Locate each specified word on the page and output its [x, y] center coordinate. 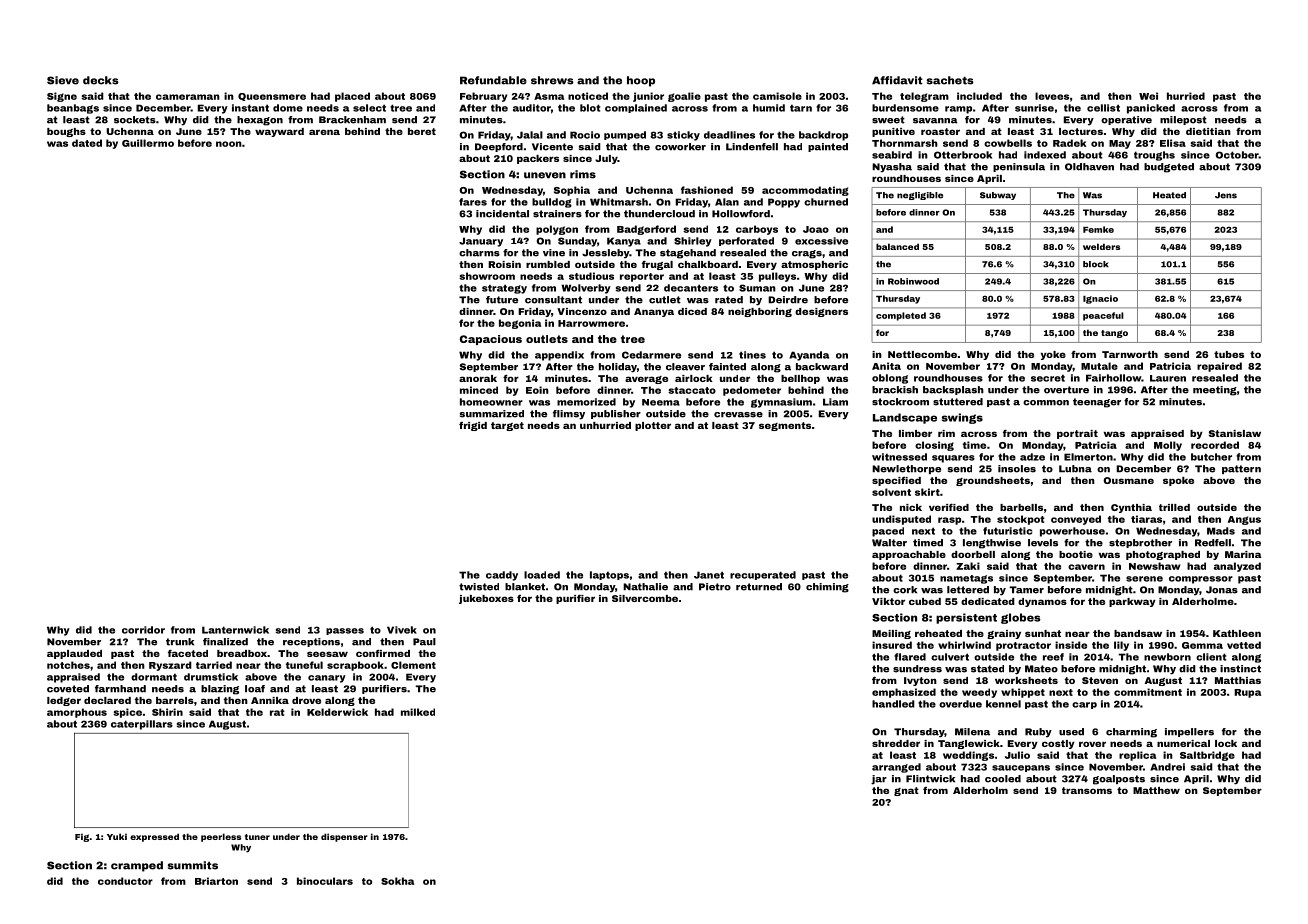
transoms [1087, 790]
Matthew [1156, 790]
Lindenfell [752, 147]
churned [826, 202]
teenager [1097, 403]
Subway [998, 196]
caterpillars [142, 725]
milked [418, 712]
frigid [473, 426]
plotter [653, 426]
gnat [906, 791]
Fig [82, 837]
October [1237, 155]
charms [479, 253]
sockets [135, 120]
